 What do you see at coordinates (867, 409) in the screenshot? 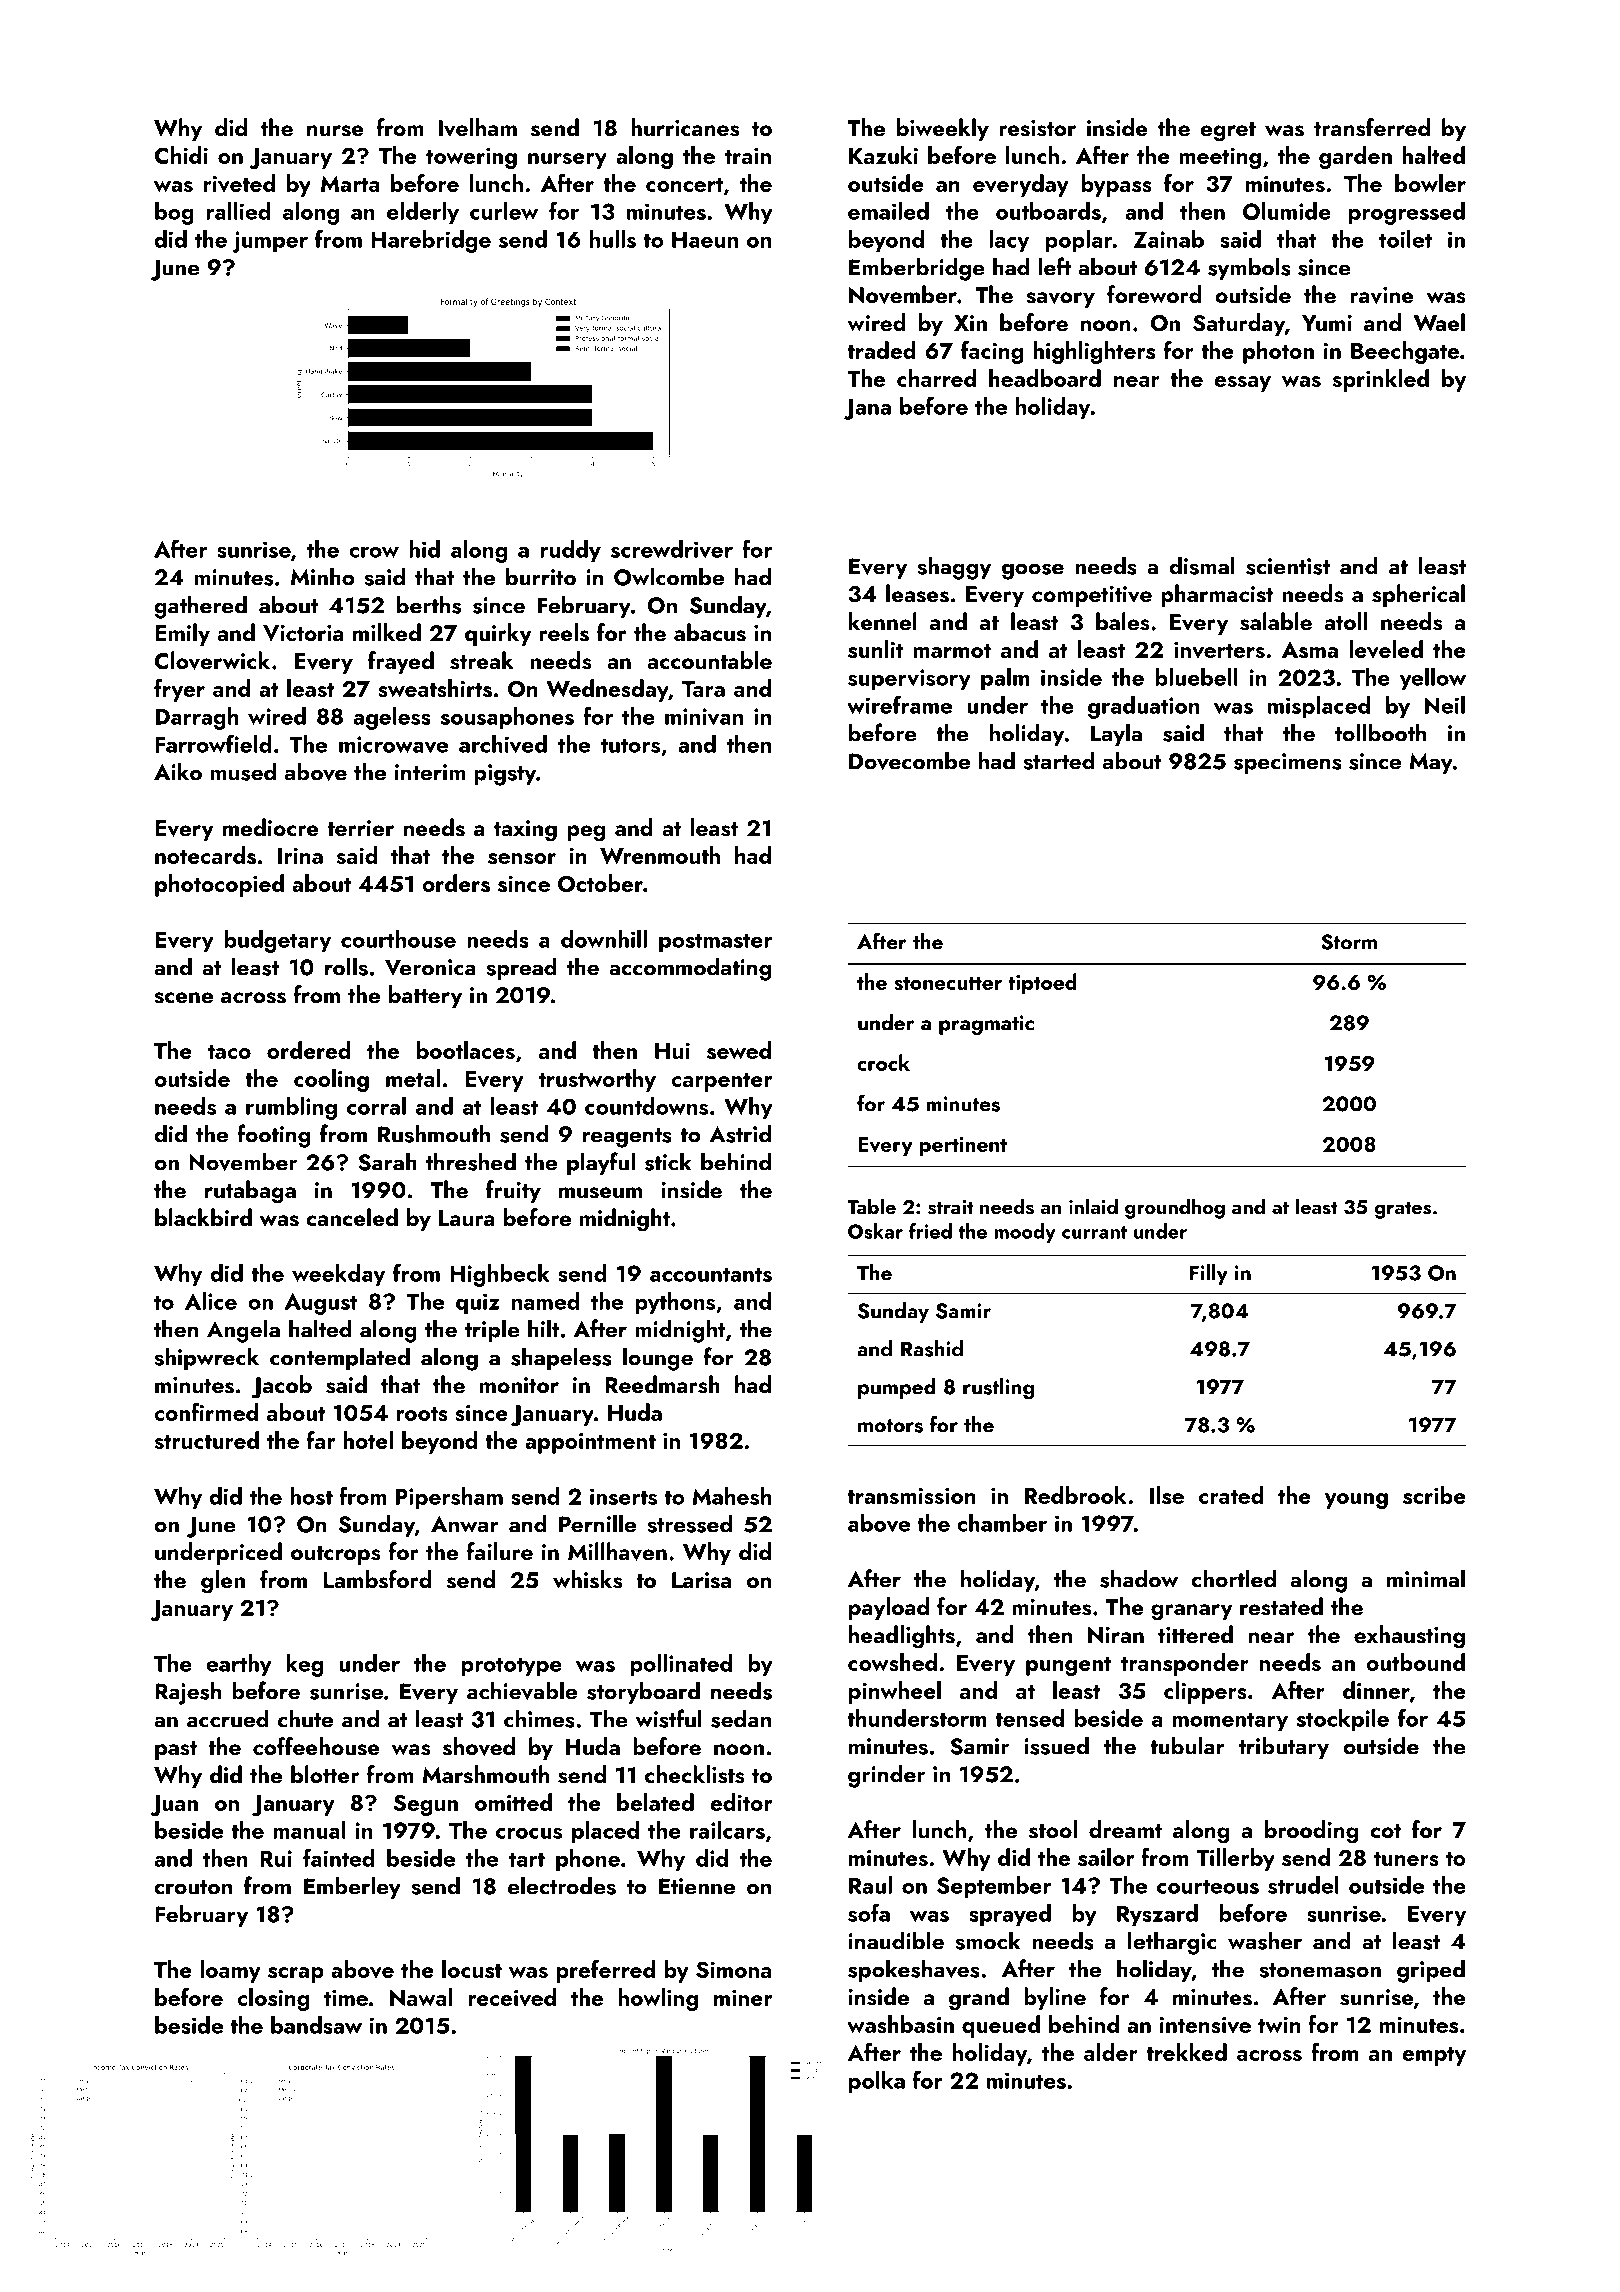
I see `Jana` at bounding box center [867, 409].
